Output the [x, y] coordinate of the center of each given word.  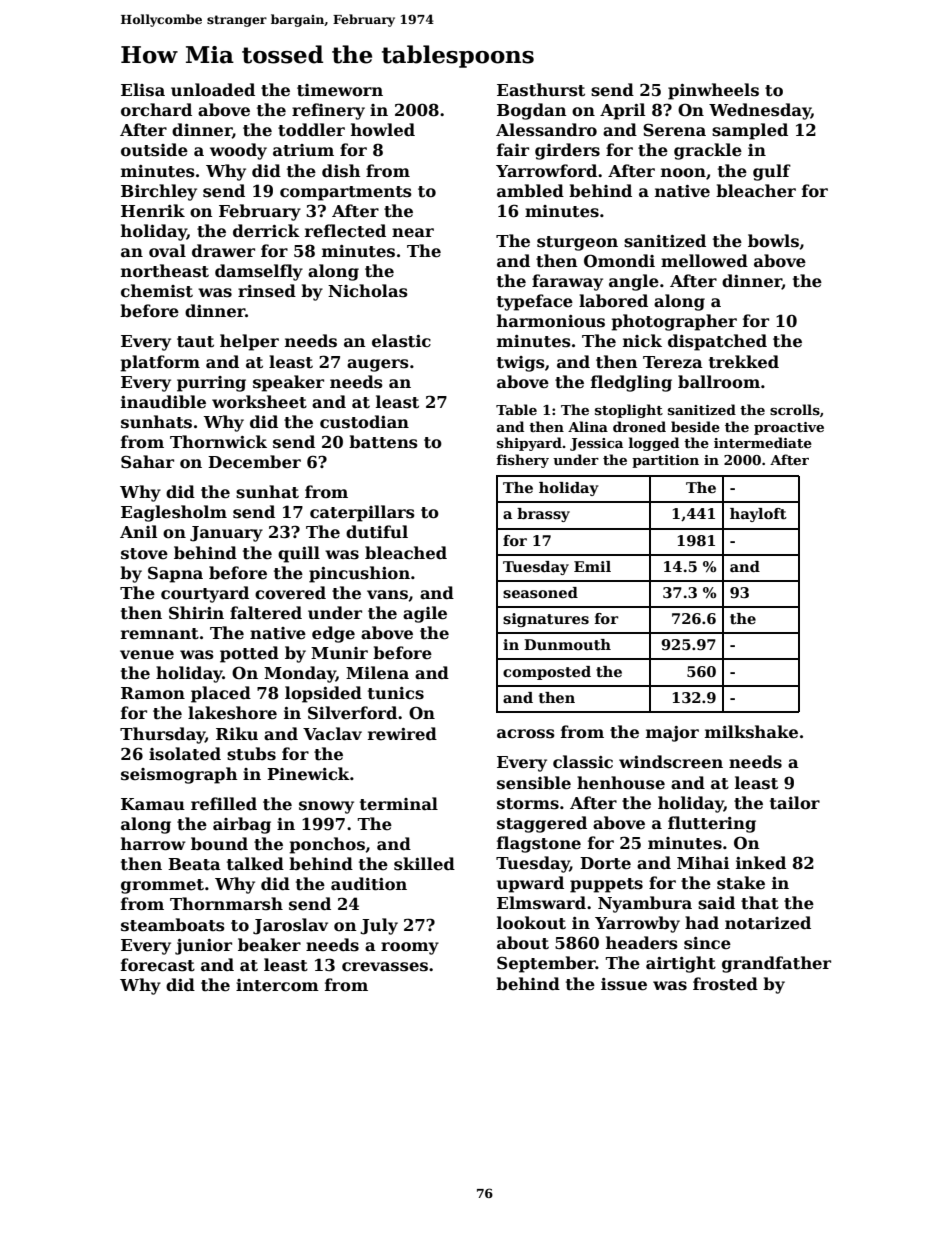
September [546, 964]
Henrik [153, 211]
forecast [158, 965]
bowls [773, 241]
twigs [521, 364]
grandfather [776, 964]
